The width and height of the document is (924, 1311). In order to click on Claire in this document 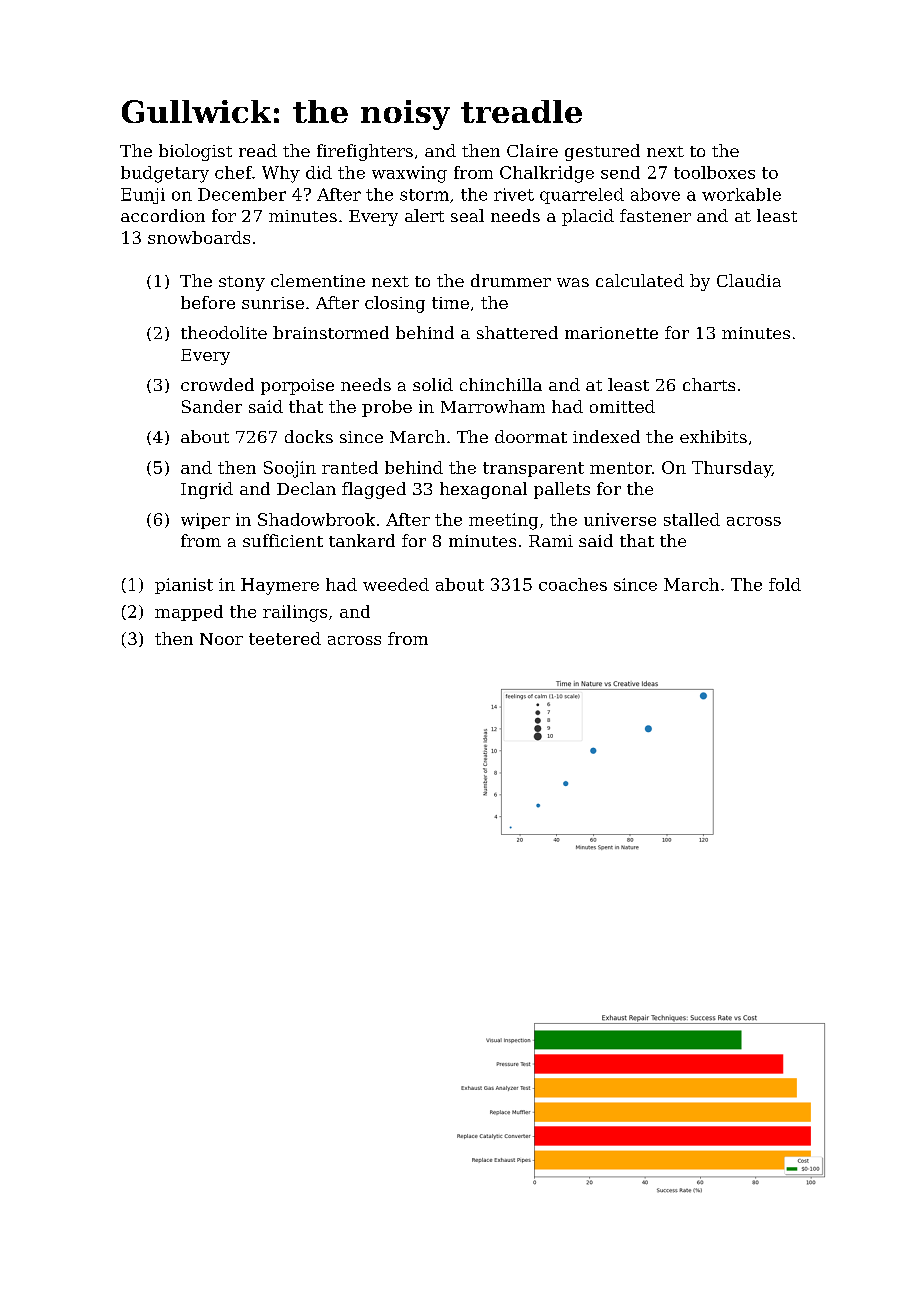, I will do `click(532, 150)`.
